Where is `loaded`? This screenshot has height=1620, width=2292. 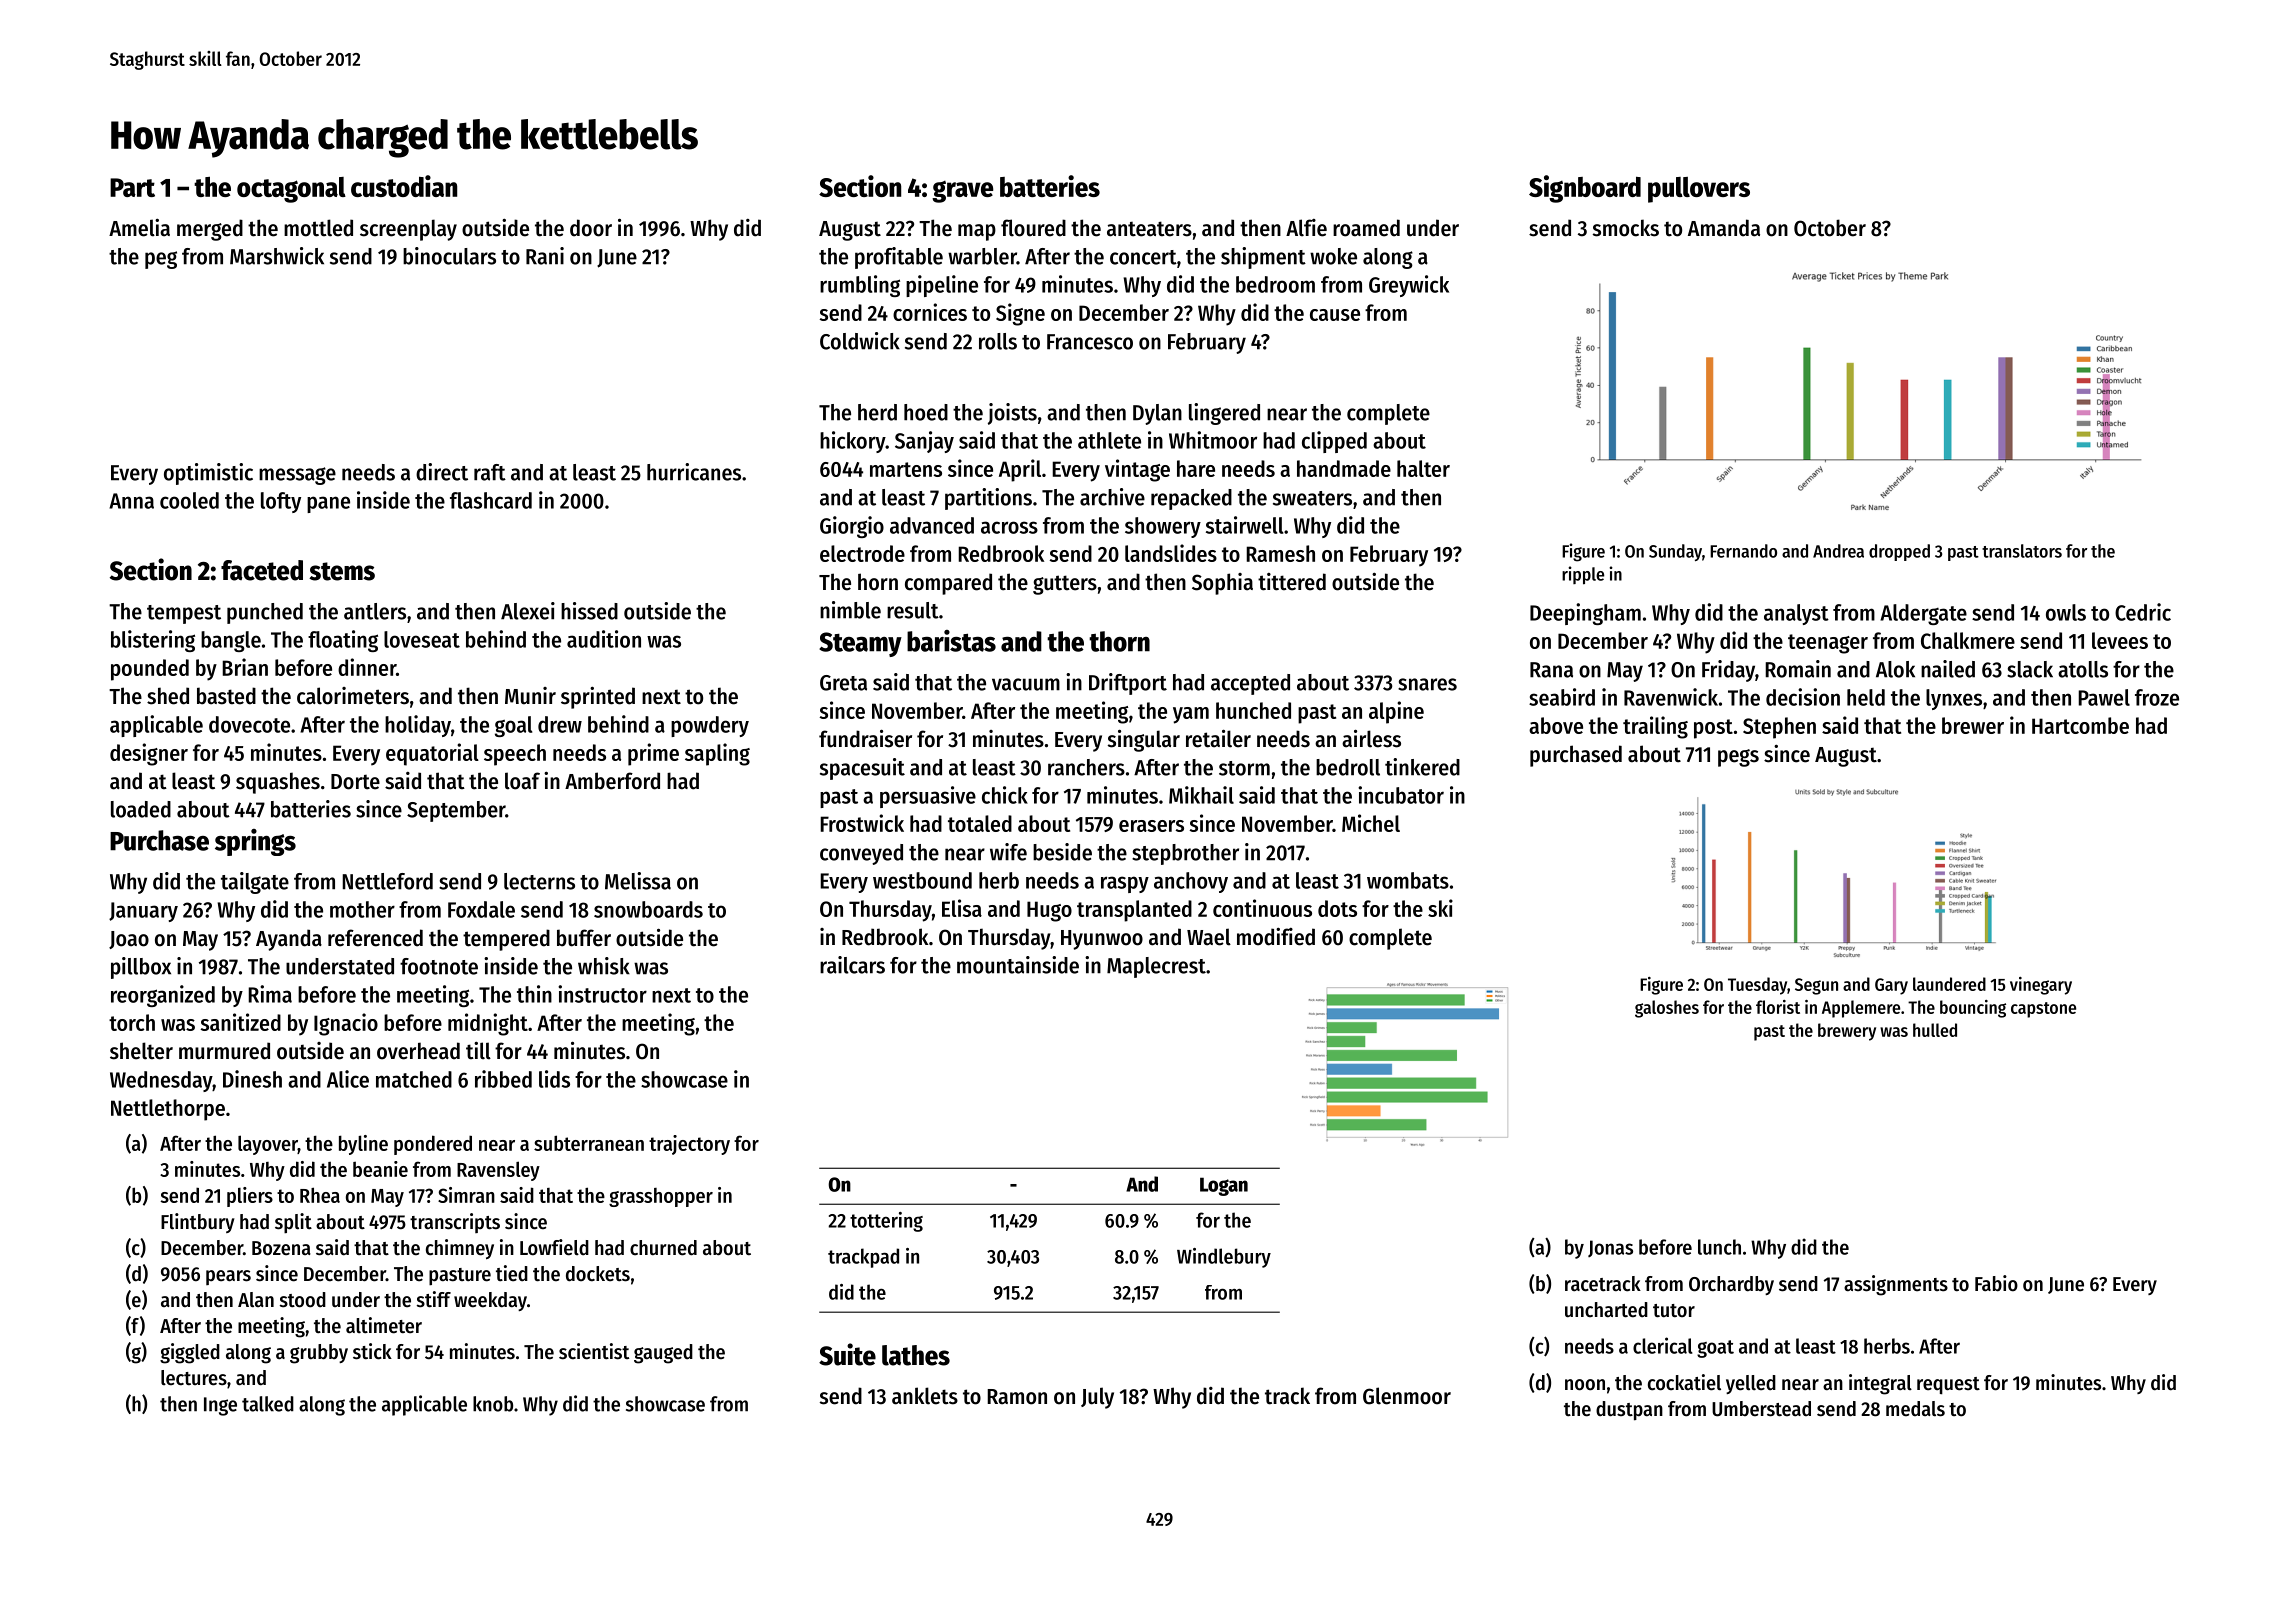
loaded is located at coordinates (141, 809).
